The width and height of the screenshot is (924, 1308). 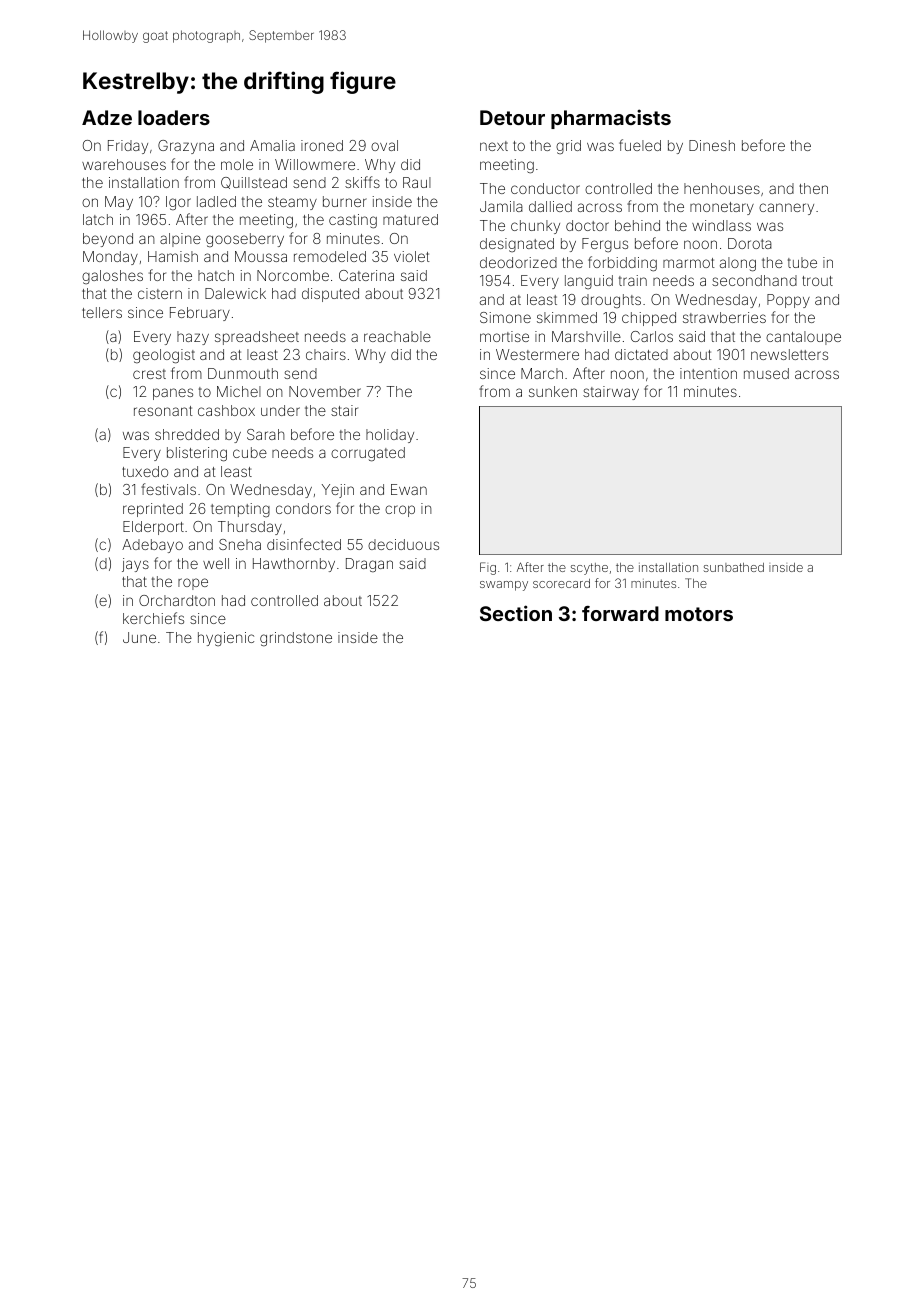 What do you see at coordinates (124, 164) in the screenshot?
I see `warehouses` at bounding box center [124, 164].
